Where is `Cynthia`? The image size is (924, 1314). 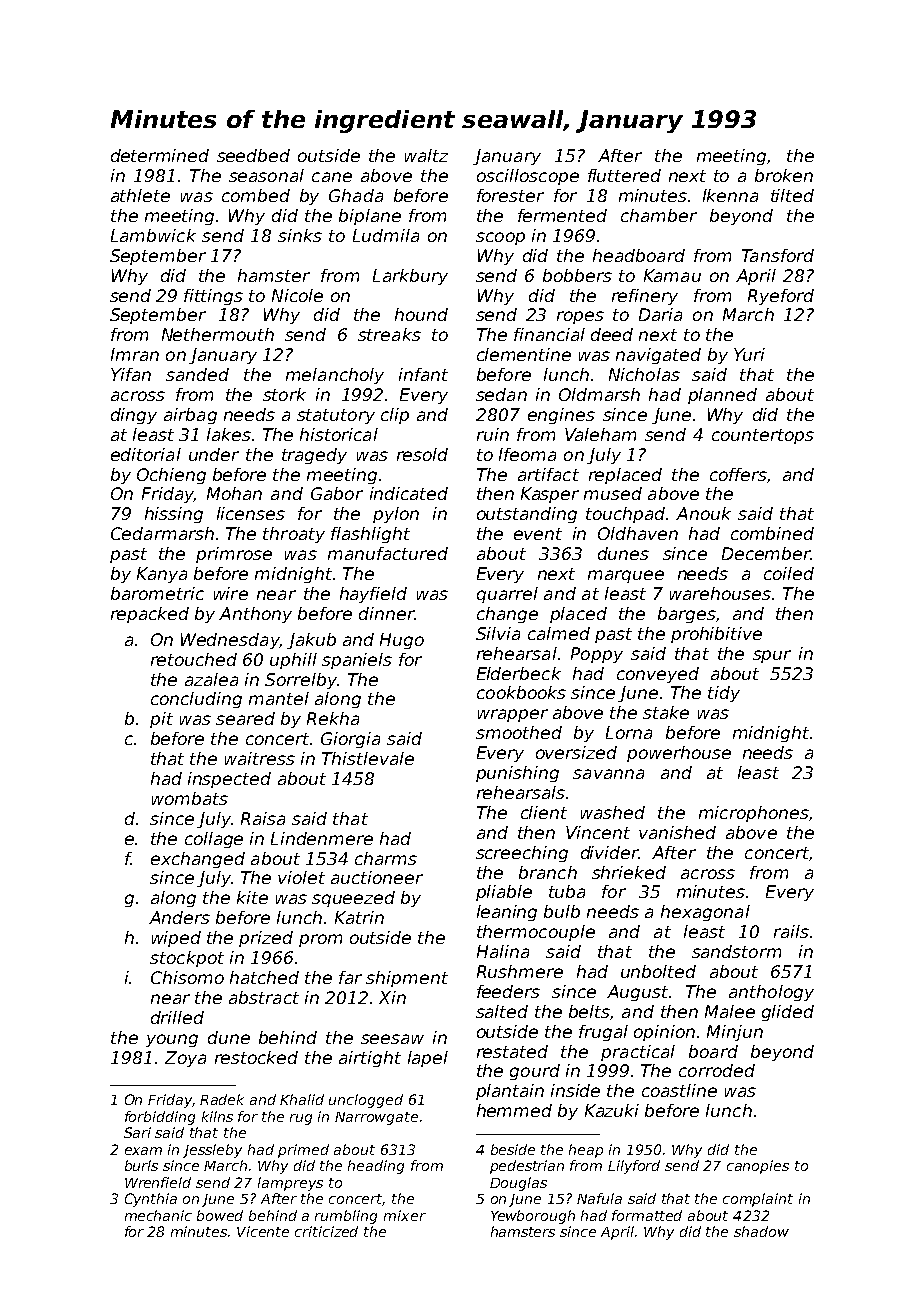
Cynthia is located at coordinates (151, 1200).
